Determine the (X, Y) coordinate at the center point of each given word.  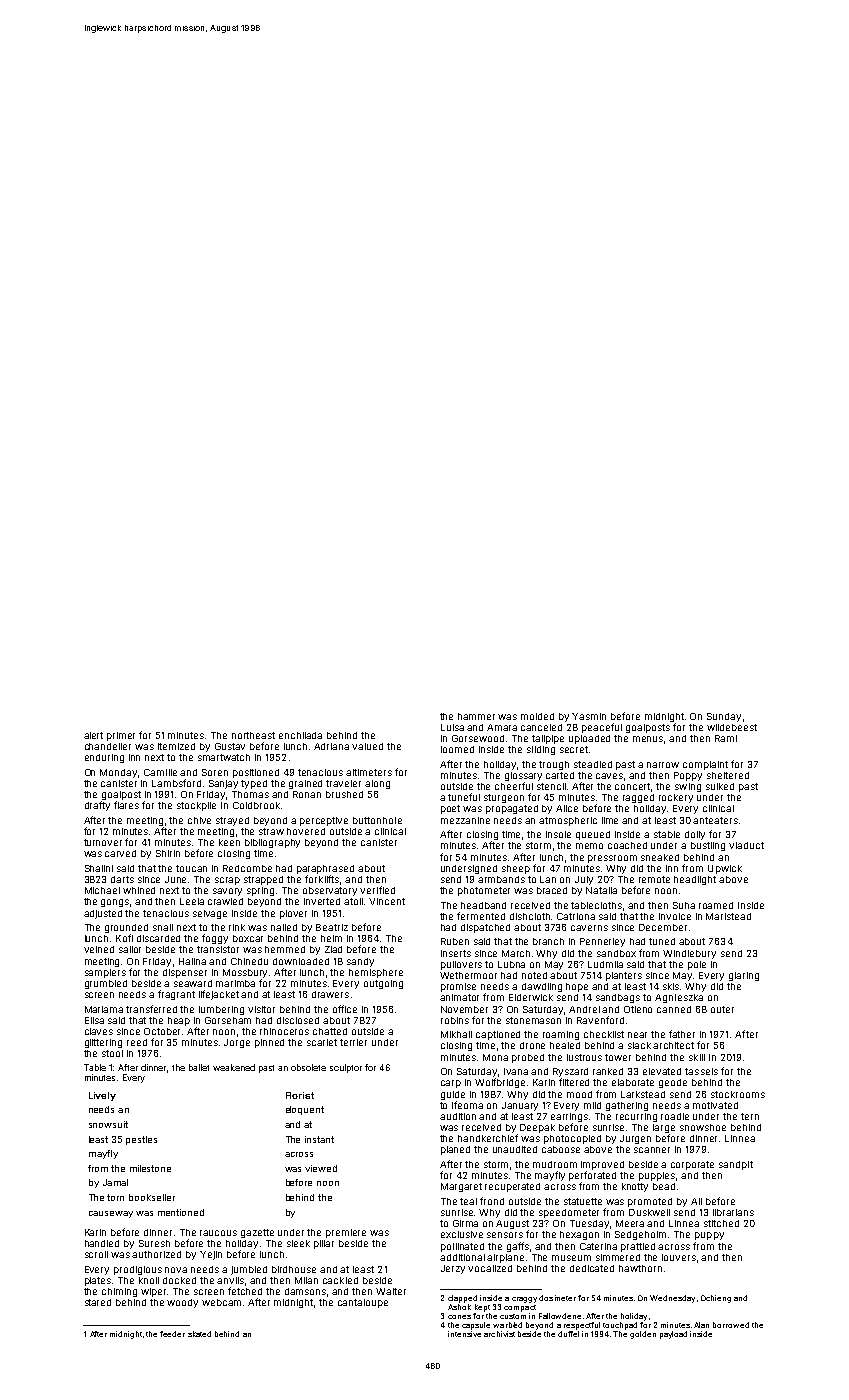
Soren (215, 772)
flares (126, 805)
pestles (141, 1140)
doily (695, 835)
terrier (353, 1042)
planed (455, 1150)
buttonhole (377, 820)
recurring (636, 1117)
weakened (234, 1067)
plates (98, 1281)
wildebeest (732, 727)
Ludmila (605, 964)
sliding (541, 750)
